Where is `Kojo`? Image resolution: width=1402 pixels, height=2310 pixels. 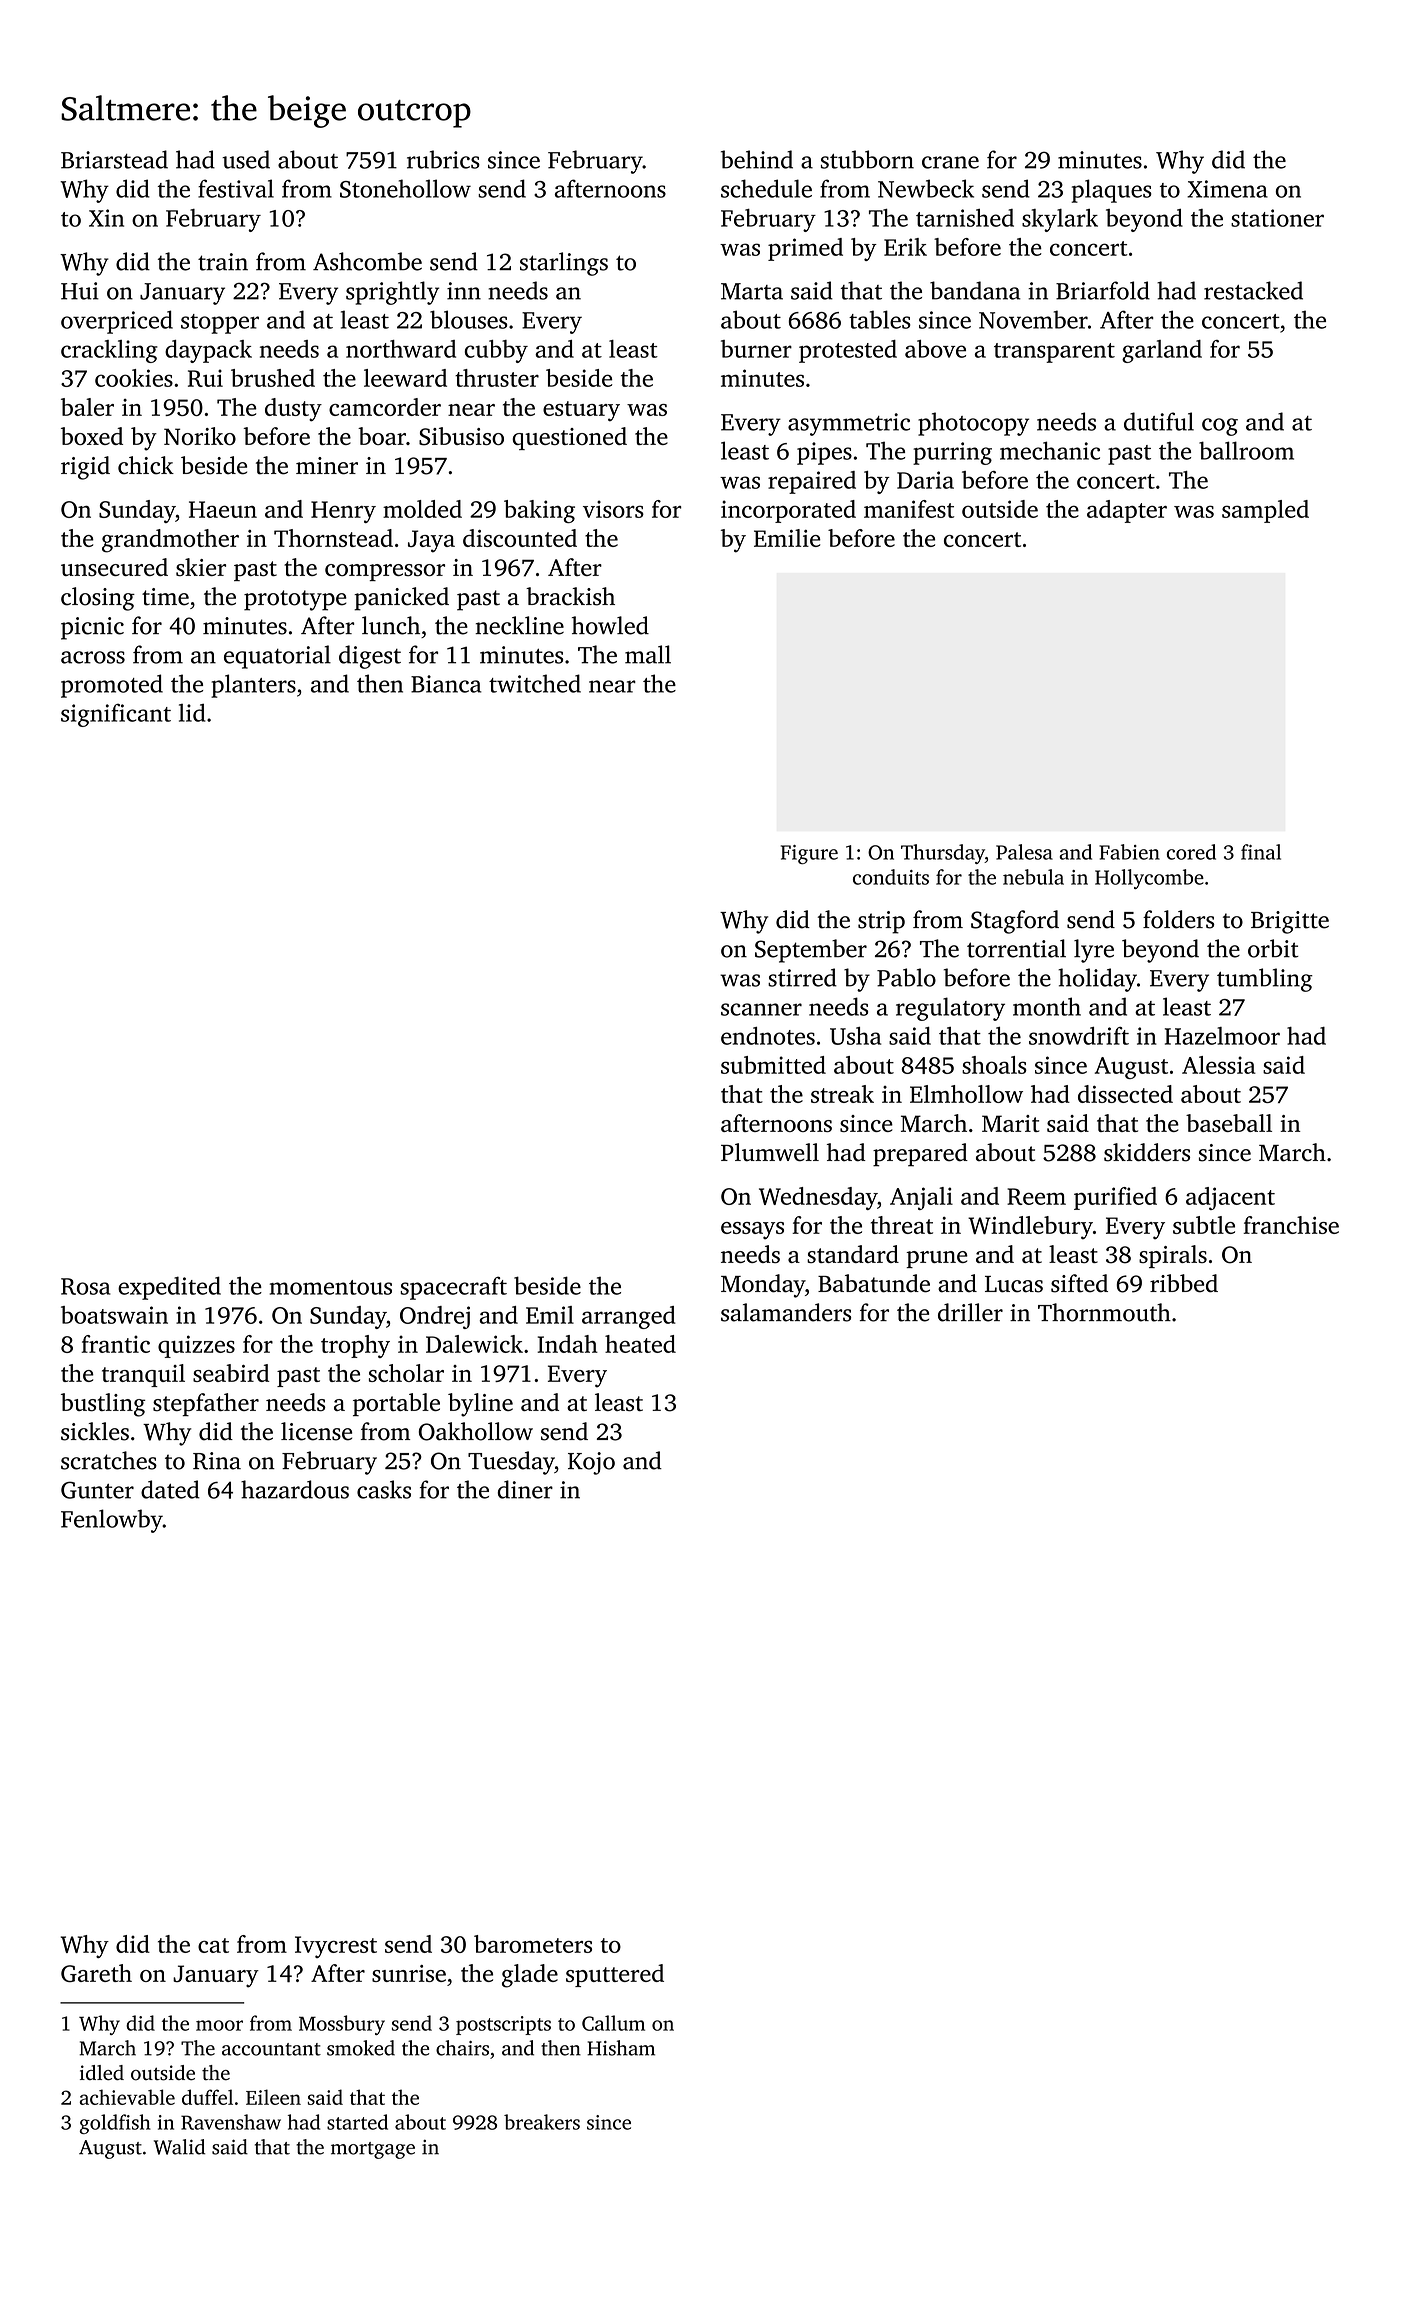 Kojo is located at coordinates (591, 1463).
